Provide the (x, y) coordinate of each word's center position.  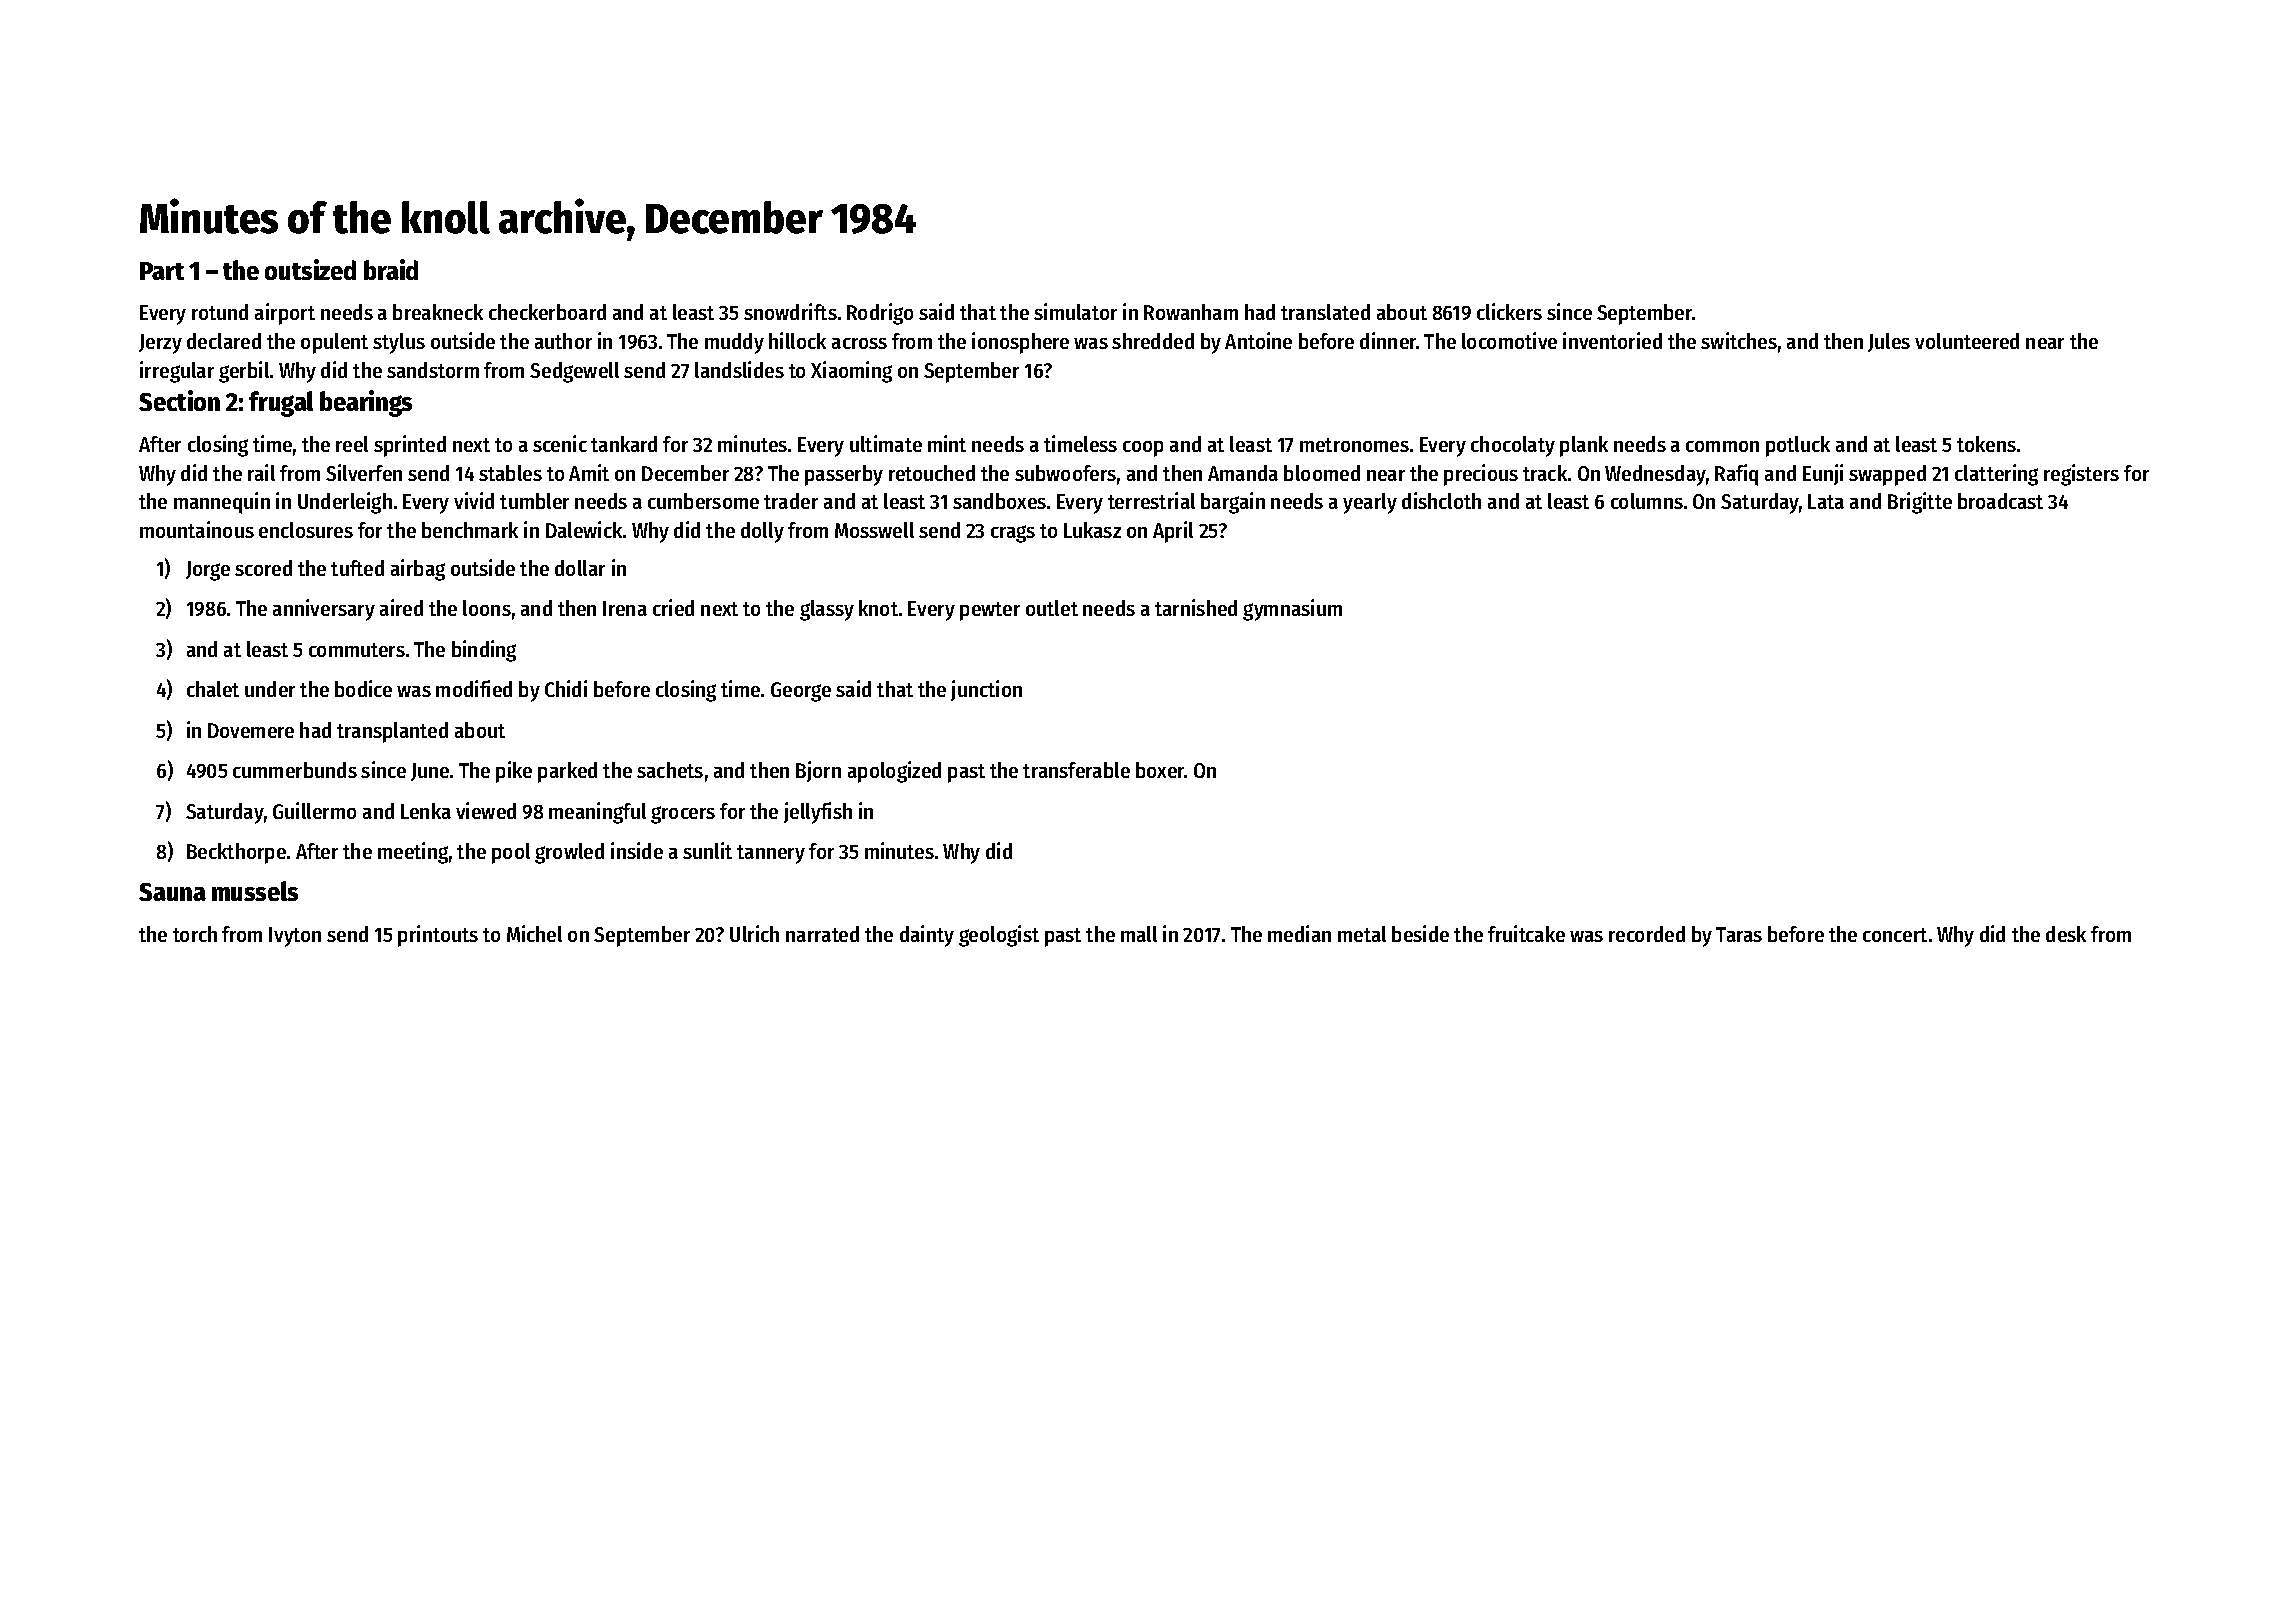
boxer (1160, 770)
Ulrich (754, 933)
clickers (1509, 311)
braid (391, 269)
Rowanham (1191, 312)
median (1299, 933)
